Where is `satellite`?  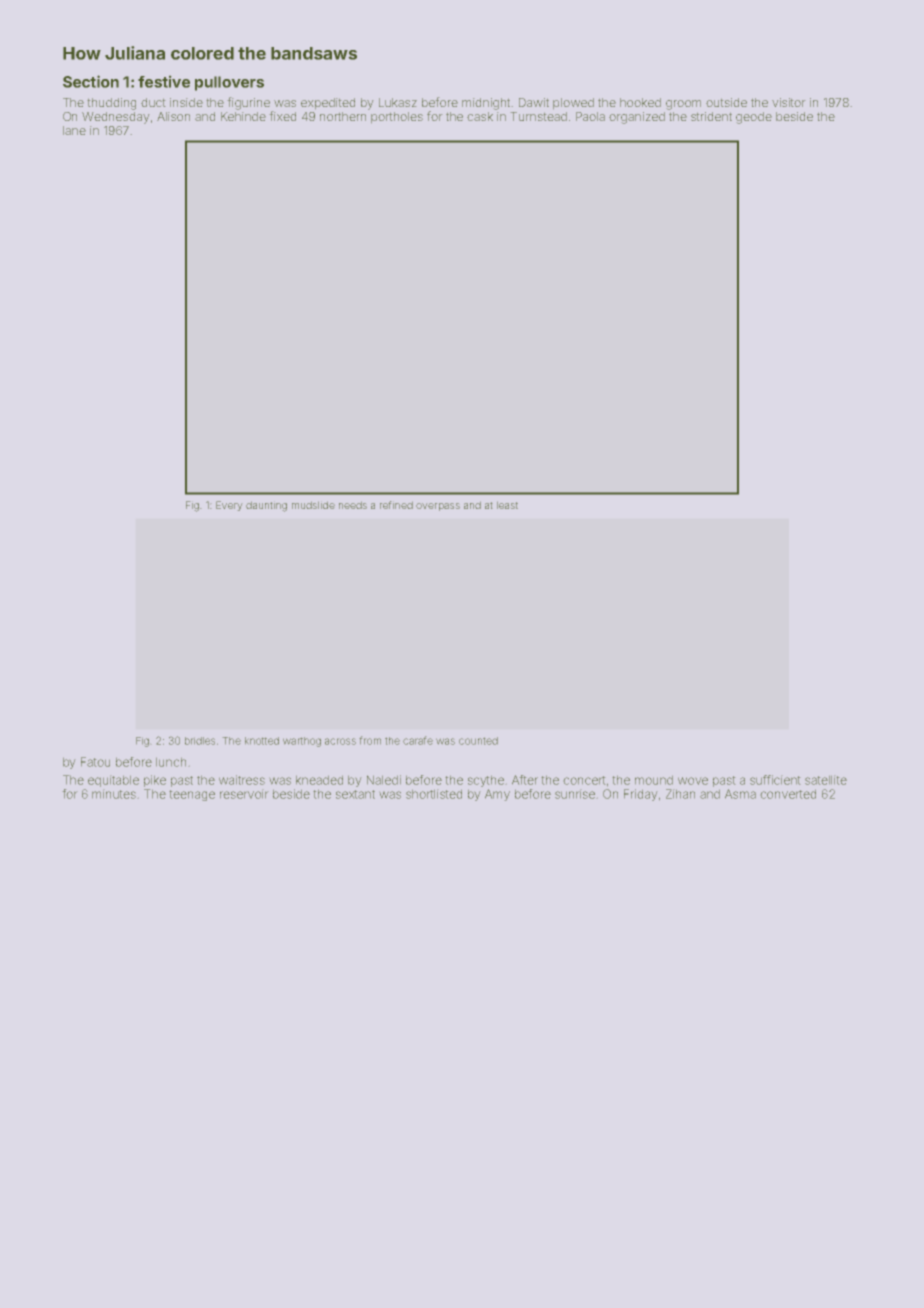 satellite is located at coordinates (826, 780).
